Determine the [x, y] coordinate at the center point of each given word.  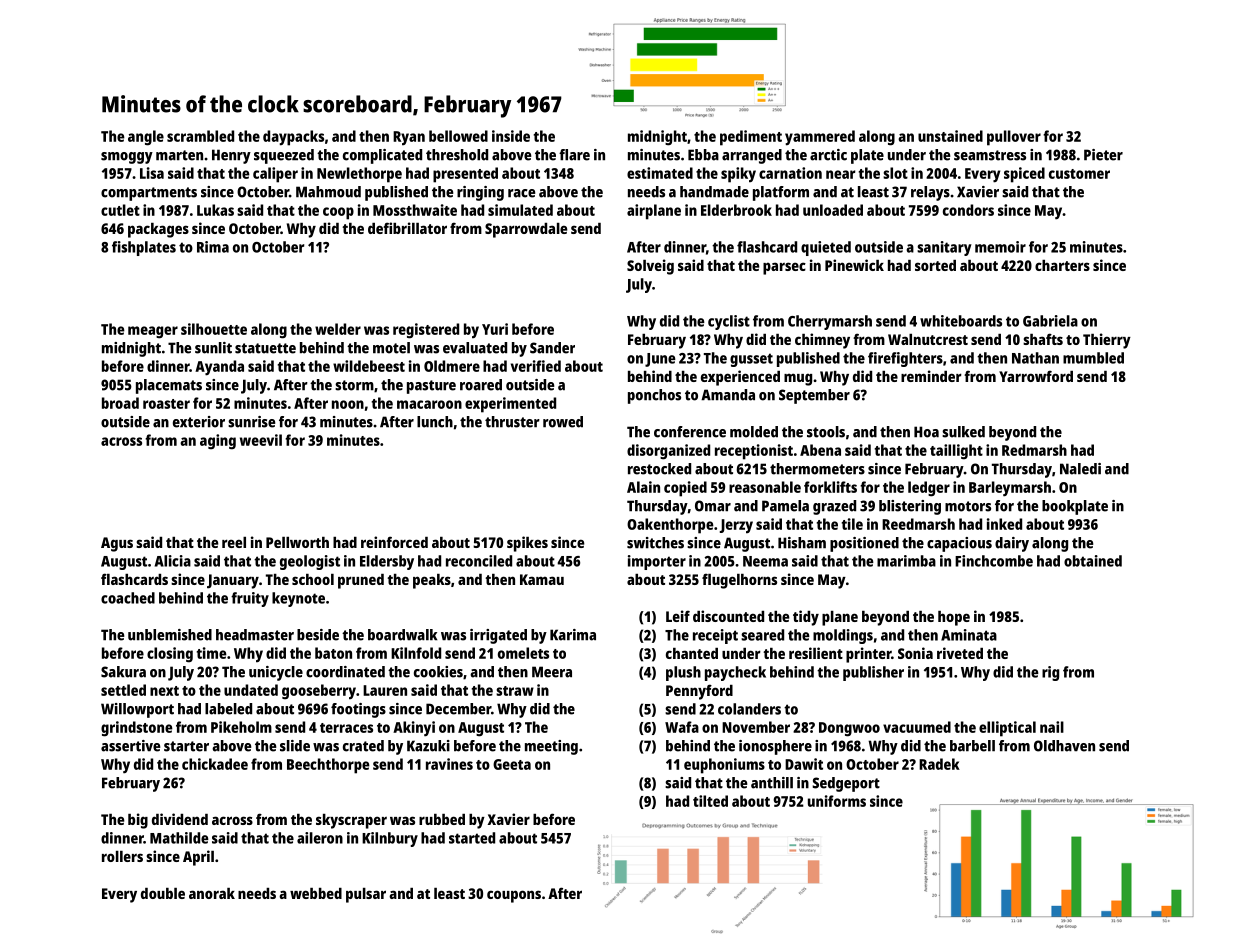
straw [515, 691]
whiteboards [961, 321]
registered [426, 331]
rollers [122, 856]
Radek [939, 764]
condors [968, 210]
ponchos [654, 396]
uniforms [837, 801]
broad [120, 403]
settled [123, 690]
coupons [514, 896]
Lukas [215, 210]
